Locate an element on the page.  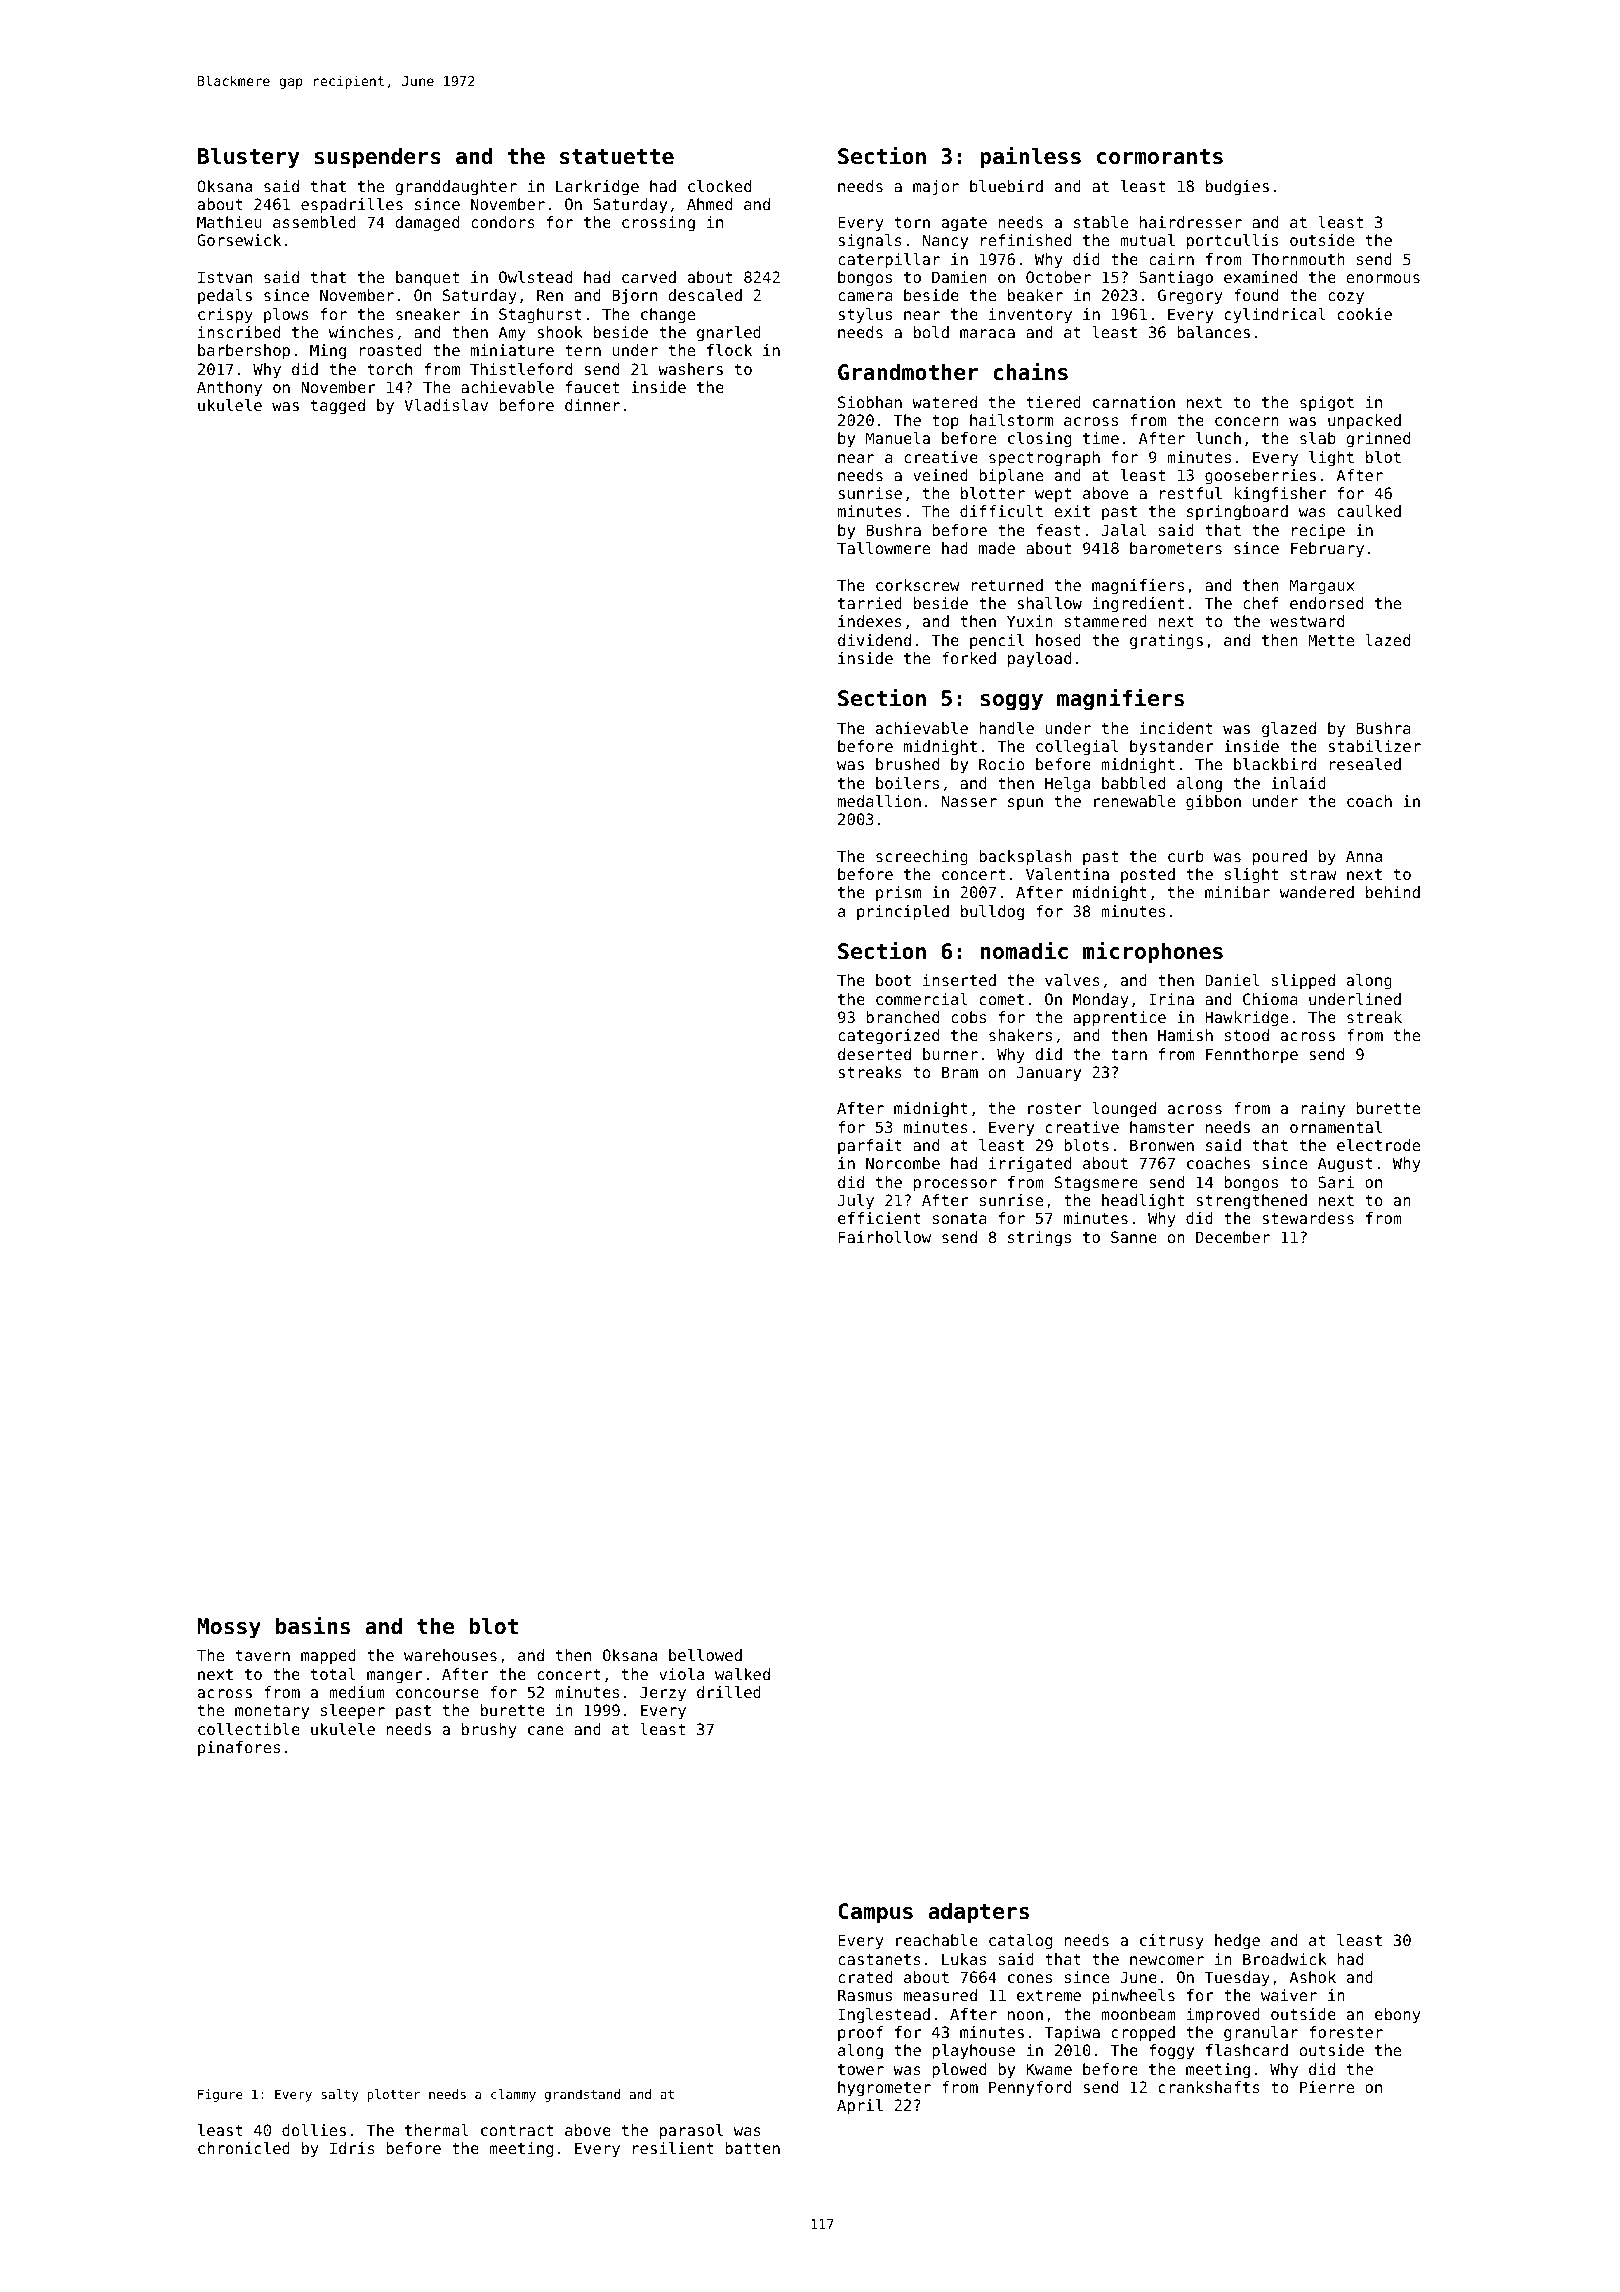
hairdresser is located at coordinates (1191, 222).
